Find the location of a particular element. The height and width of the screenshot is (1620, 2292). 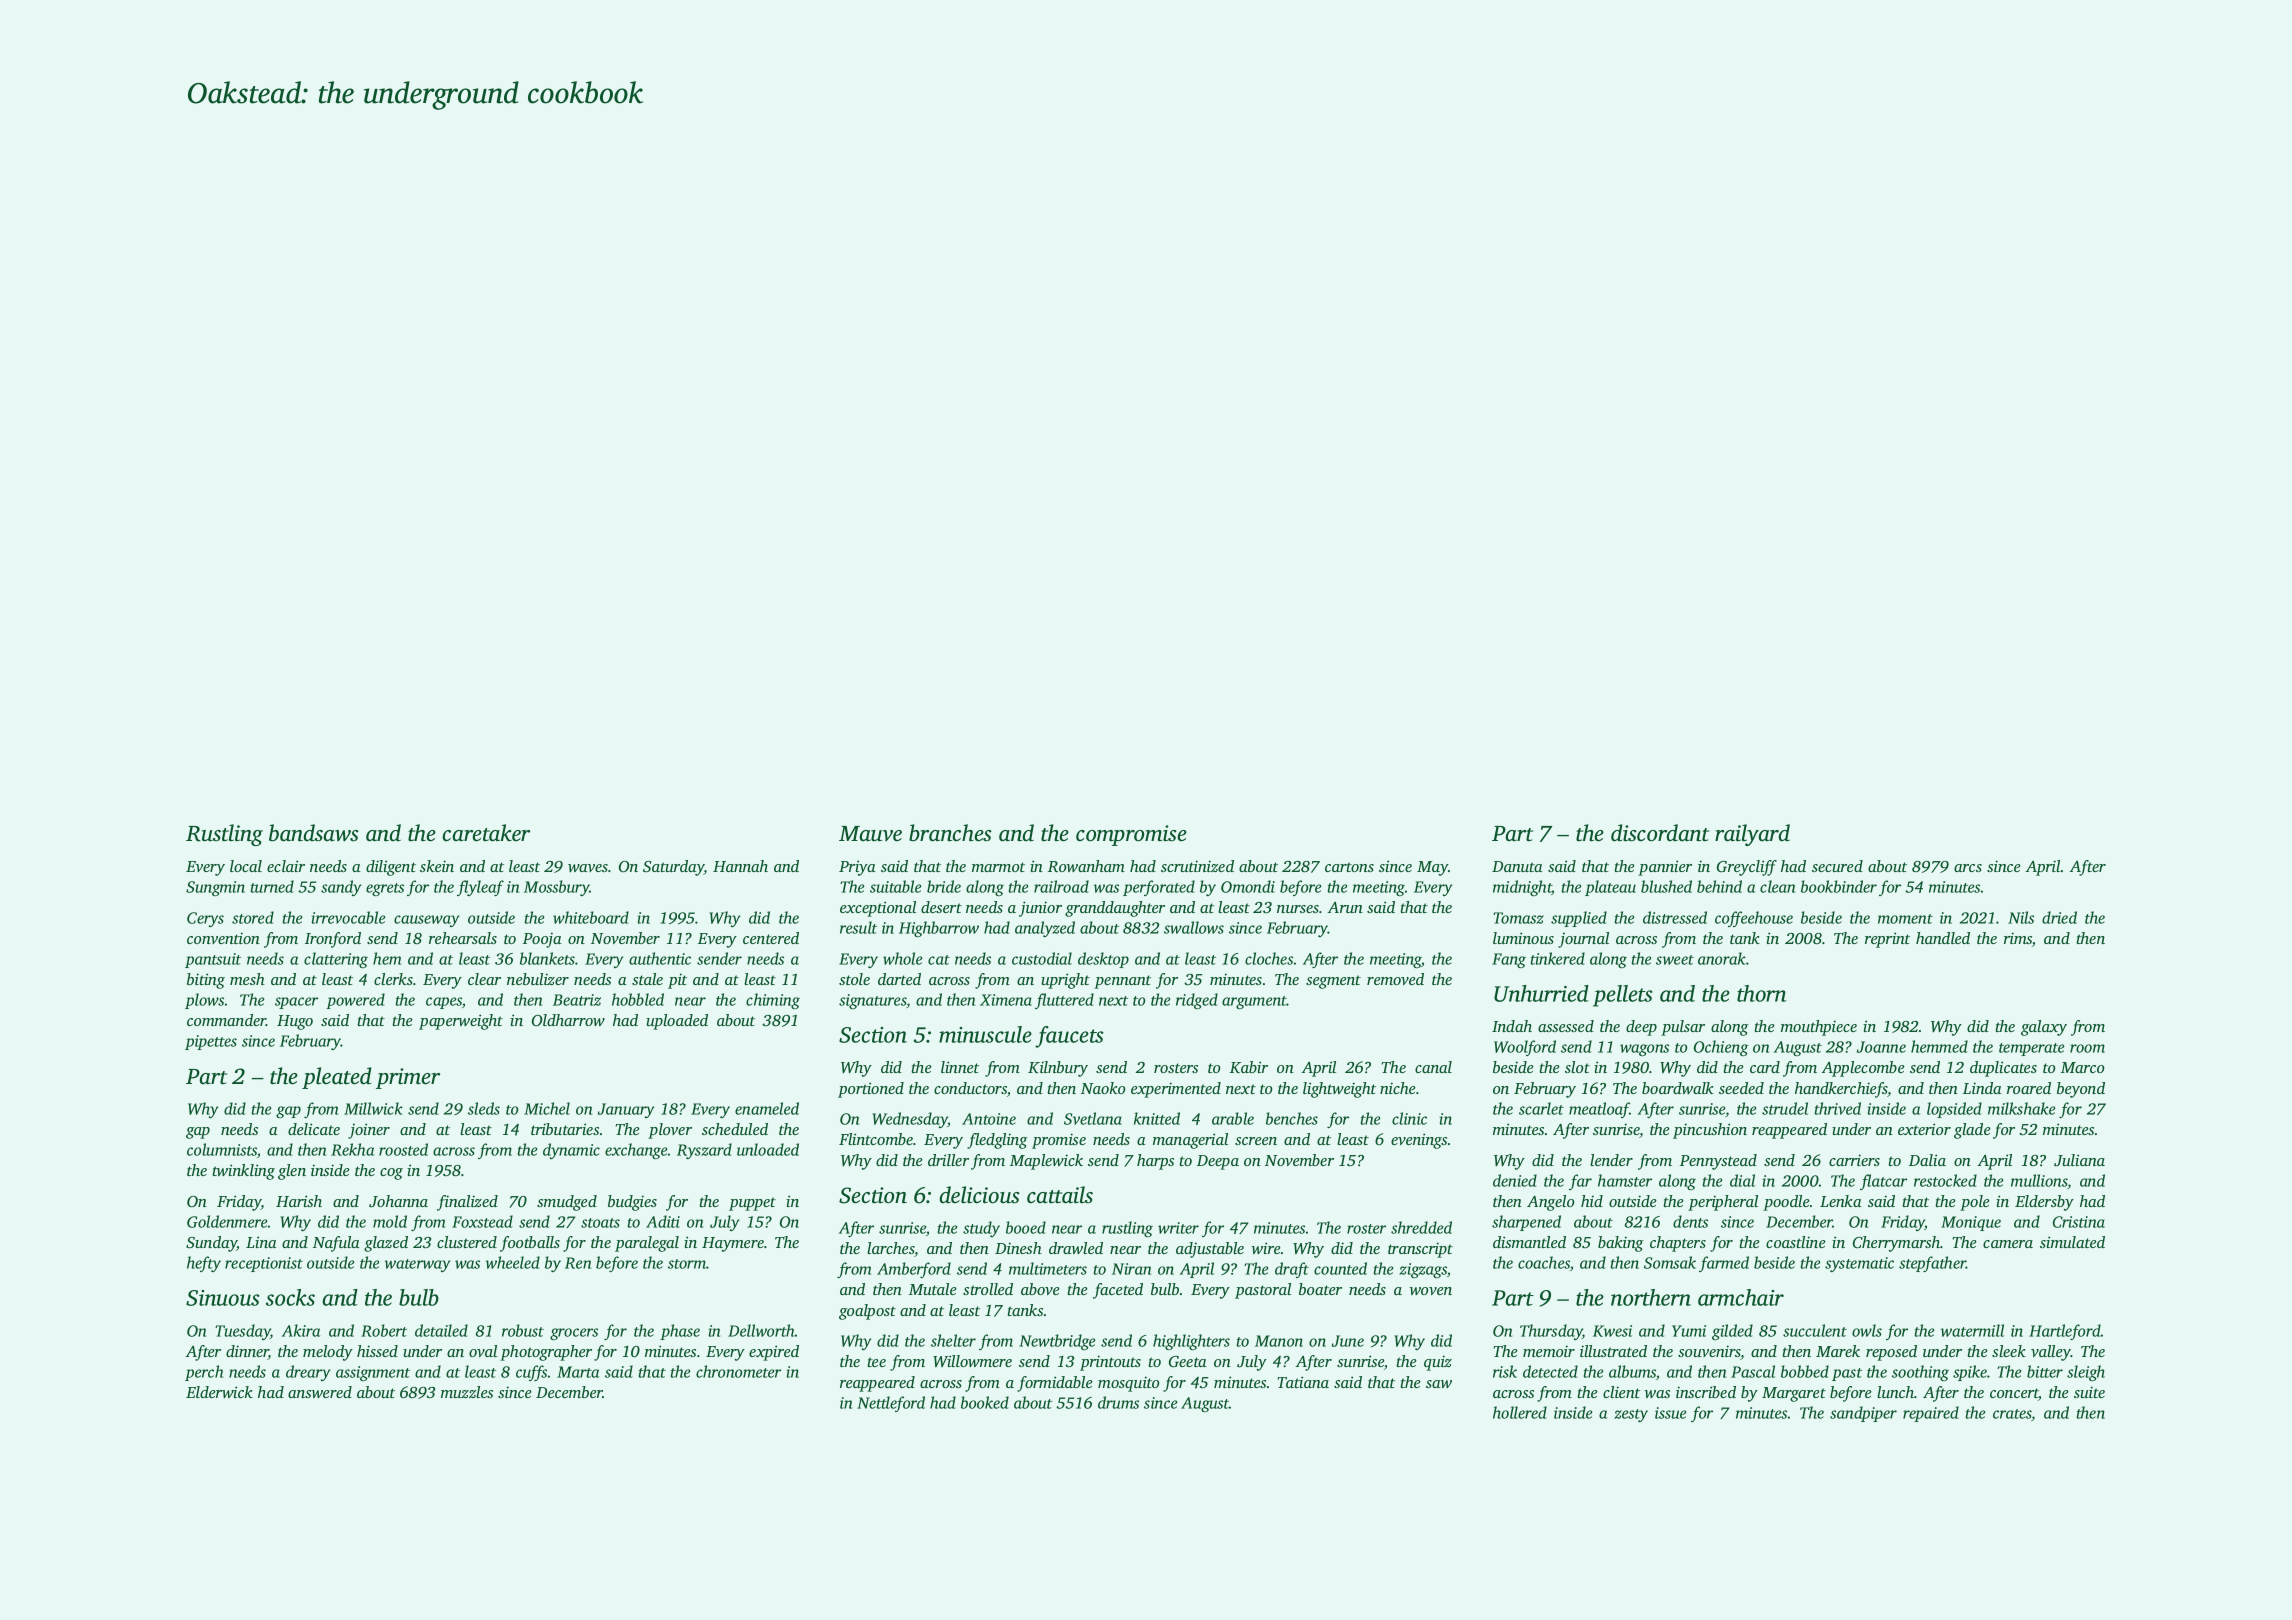

anorak is located at coordinates (1722, 958).
